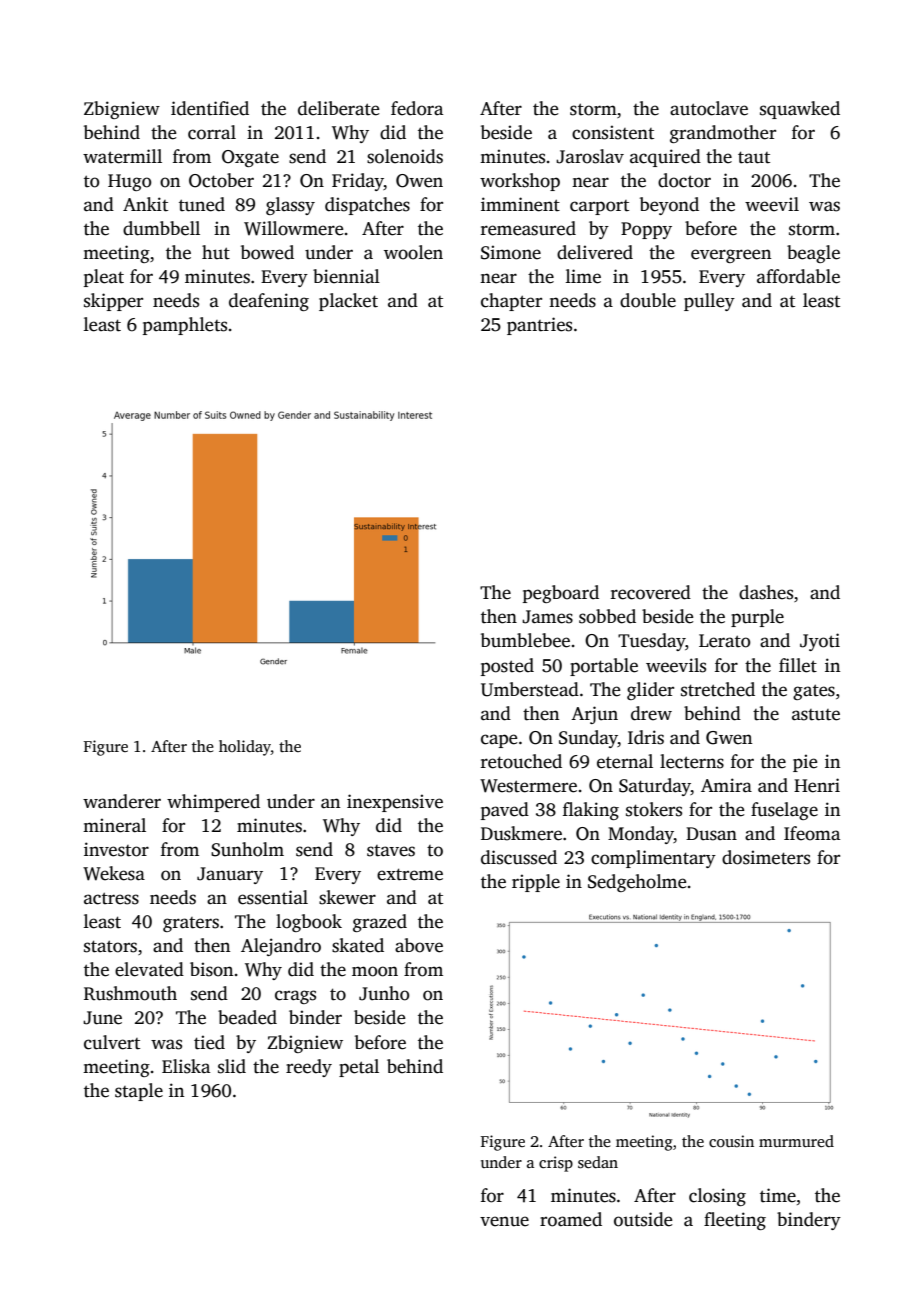 Image resolution: width=924 pixels, height=1308 pixels. I want to click on cousin, so click(731, 1141).
